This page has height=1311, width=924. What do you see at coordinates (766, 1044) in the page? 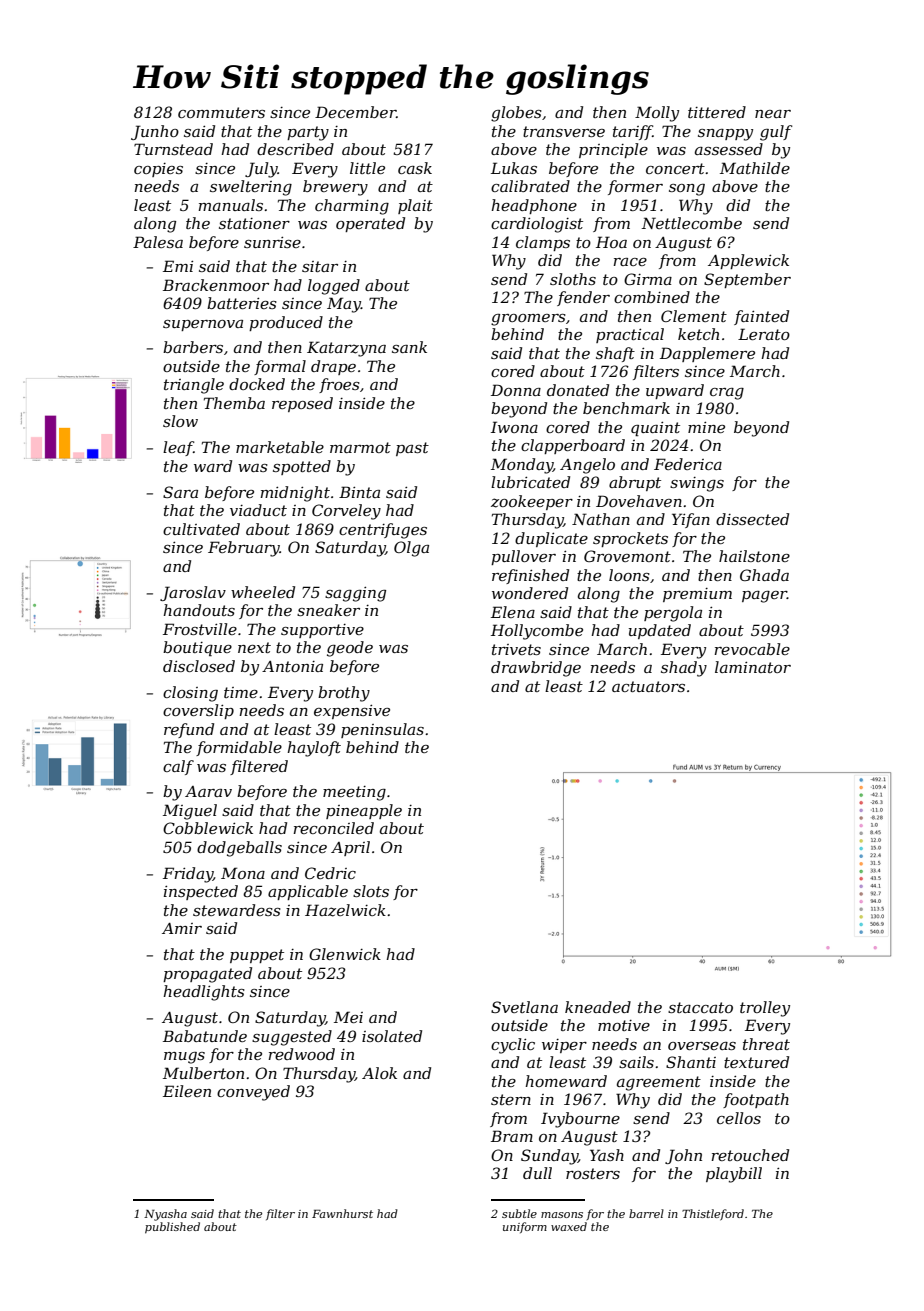
I see `threat` at bounding box center [766, 1044].
